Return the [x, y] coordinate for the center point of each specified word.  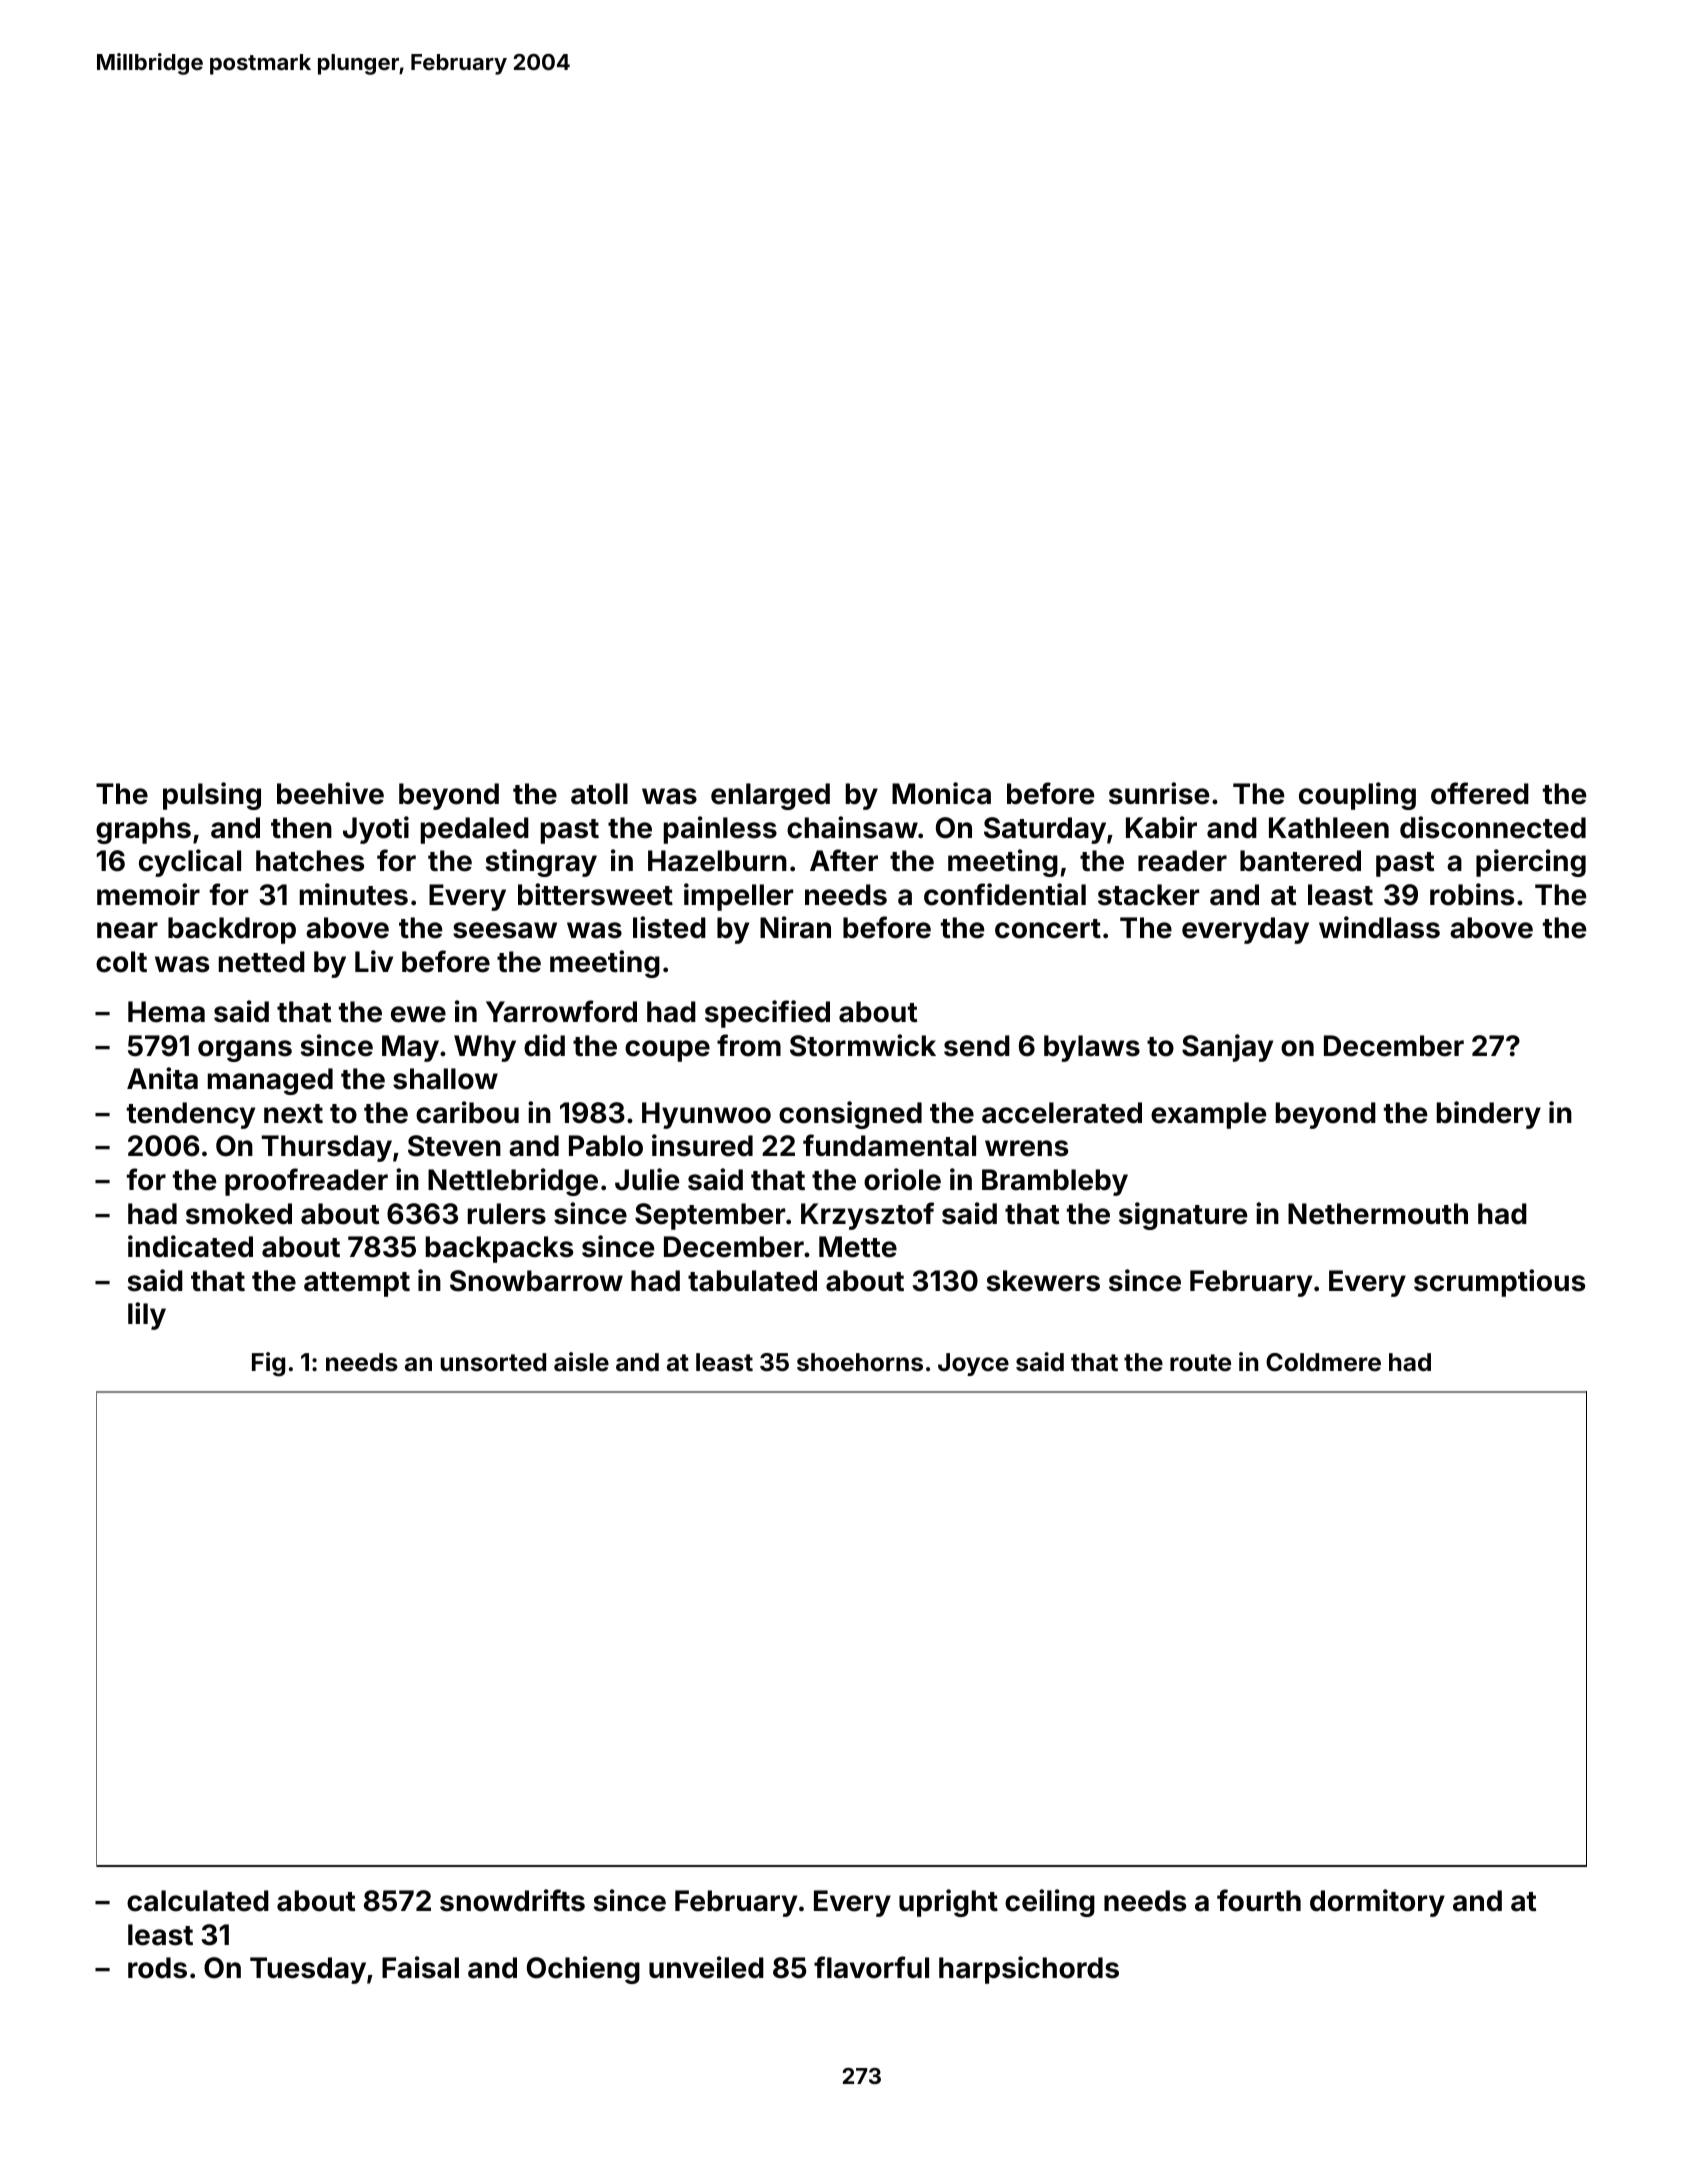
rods [157, 1968]
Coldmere [1323, 1362]
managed [270, 1081]
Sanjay [1227, 1048]
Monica [941, 793]
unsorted [493, 1362]
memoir [148, 894]
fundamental [889, 1145]
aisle [581, 1362]
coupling [1357, 796]
